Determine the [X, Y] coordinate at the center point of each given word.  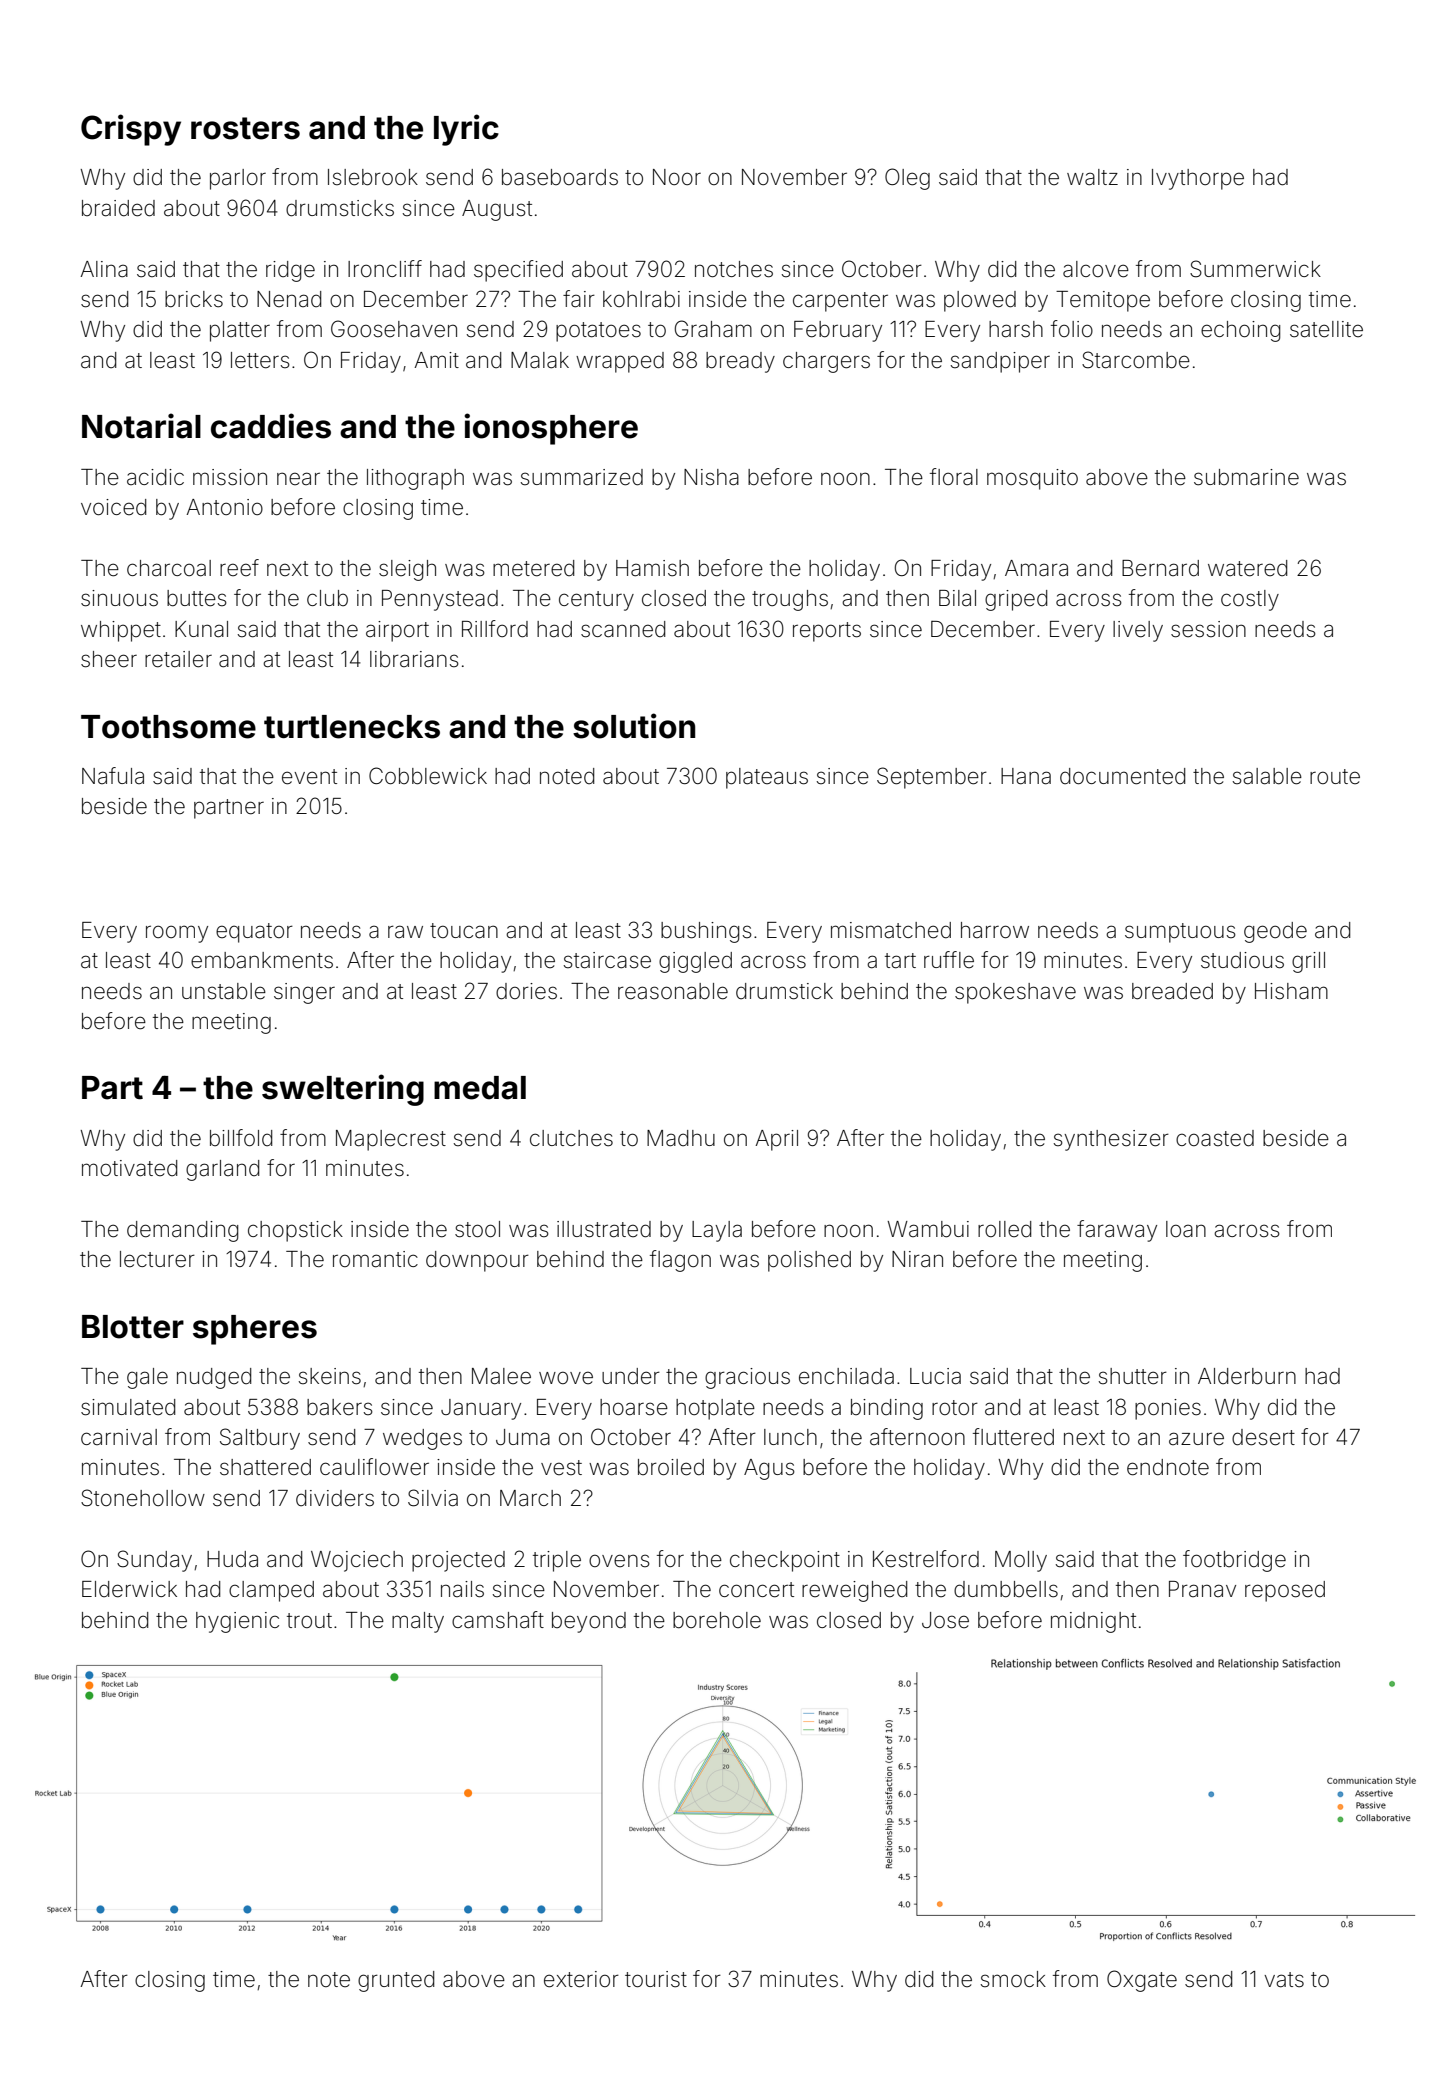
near [298, 478]
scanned [623, 629]
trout [309, 1620]
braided [118, 208]
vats [1284, 1980]
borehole [717, 1620]
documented [1122, 776]
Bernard [1160, 568]
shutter [1133, 1376]
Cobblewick [428, 776]
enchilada [846, 1376]
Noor [677, 177]
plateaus [767, 778]
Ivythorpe [1198, 179]
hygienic [237, 1622]
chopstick [295, 1231]
